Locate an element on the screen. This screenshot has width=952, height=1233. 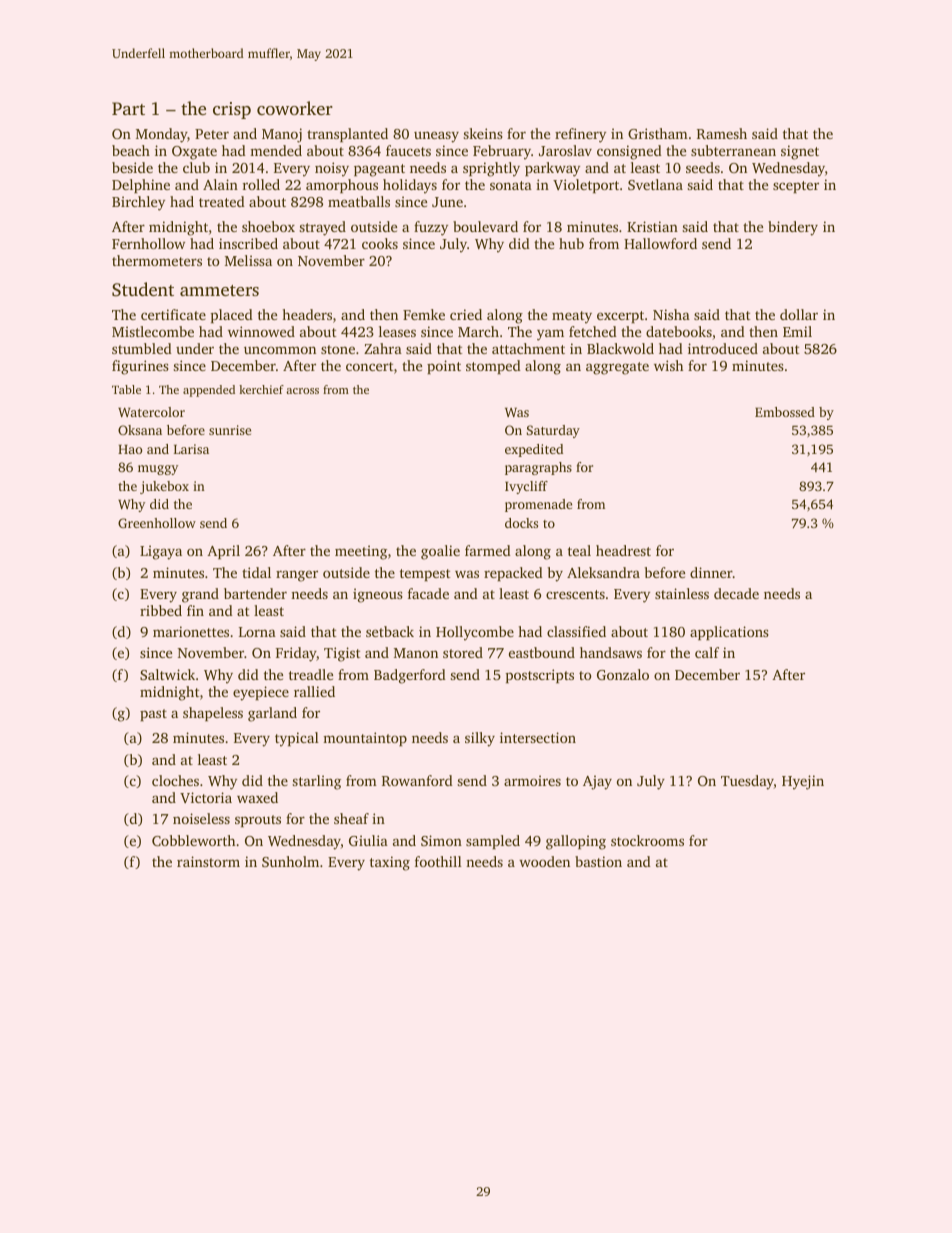
Ligaya is located at coordinates (161, 552).
